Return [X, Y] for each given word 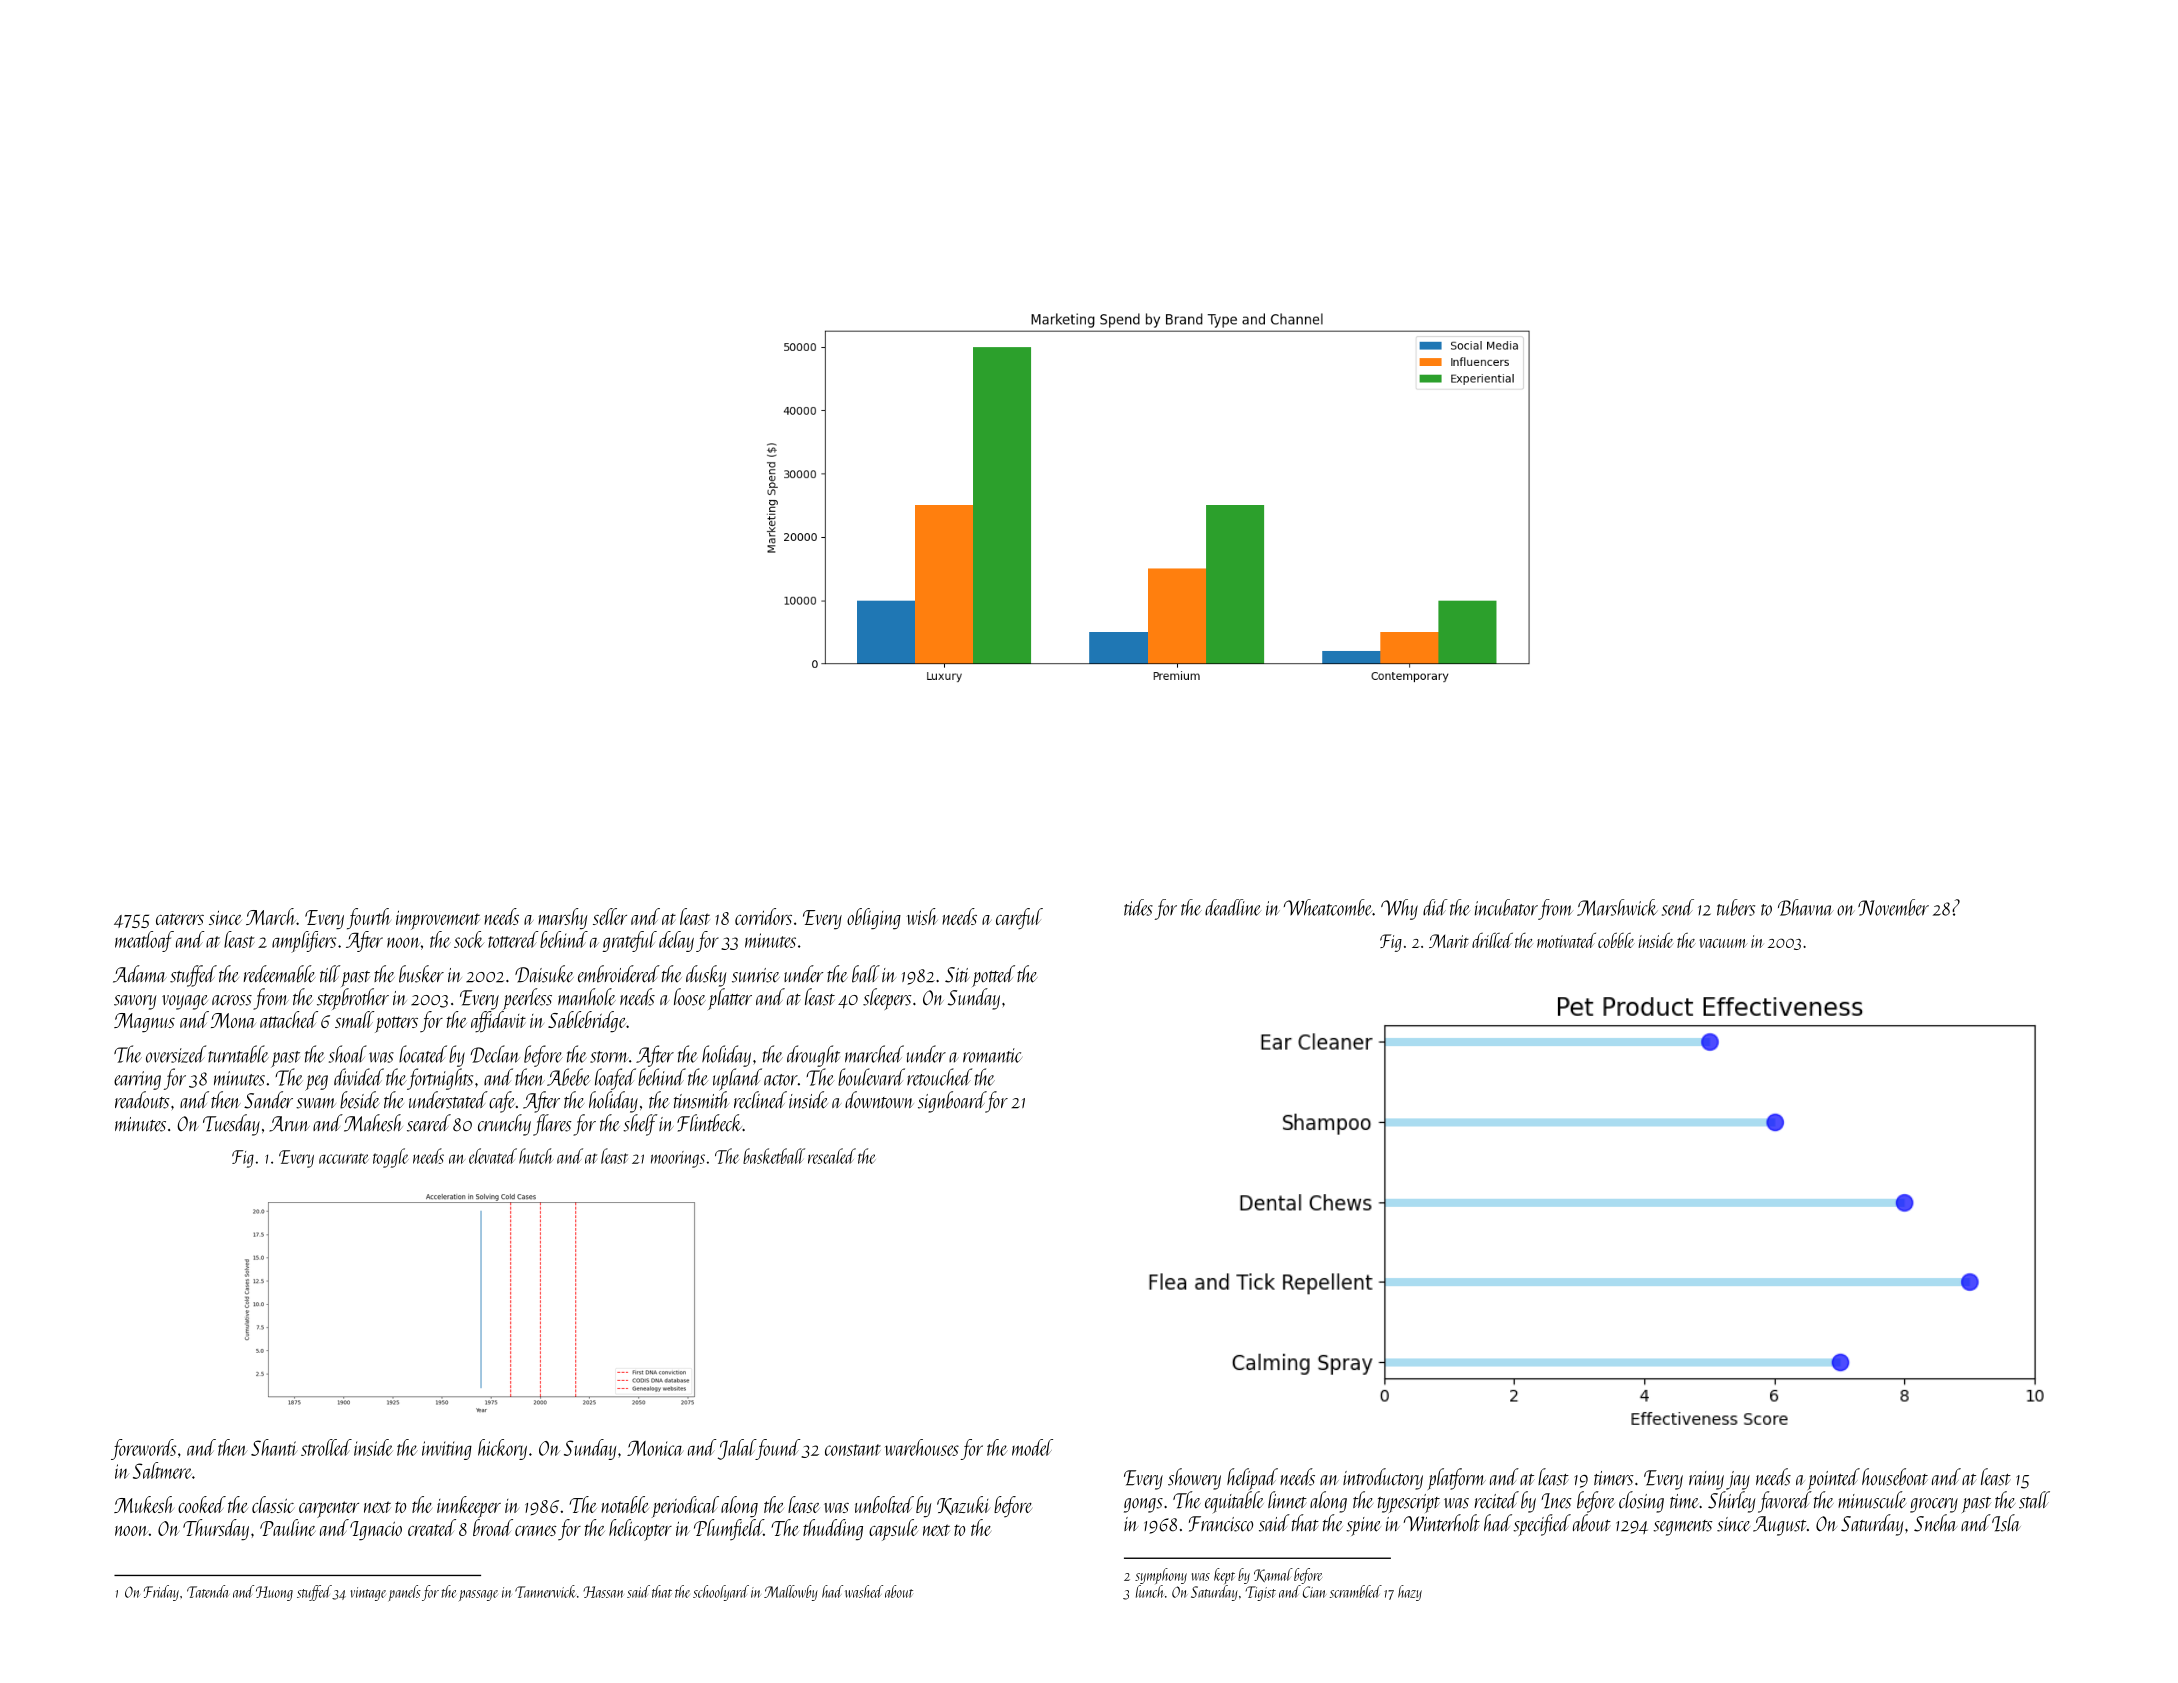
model [1032, 1447]
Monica [655, 1448]
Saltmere [162, 1470]
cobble [1616, 940]
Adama [140, 974]
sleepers [887, 999]
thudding [833, 1529]
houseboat [1895, 1477]
